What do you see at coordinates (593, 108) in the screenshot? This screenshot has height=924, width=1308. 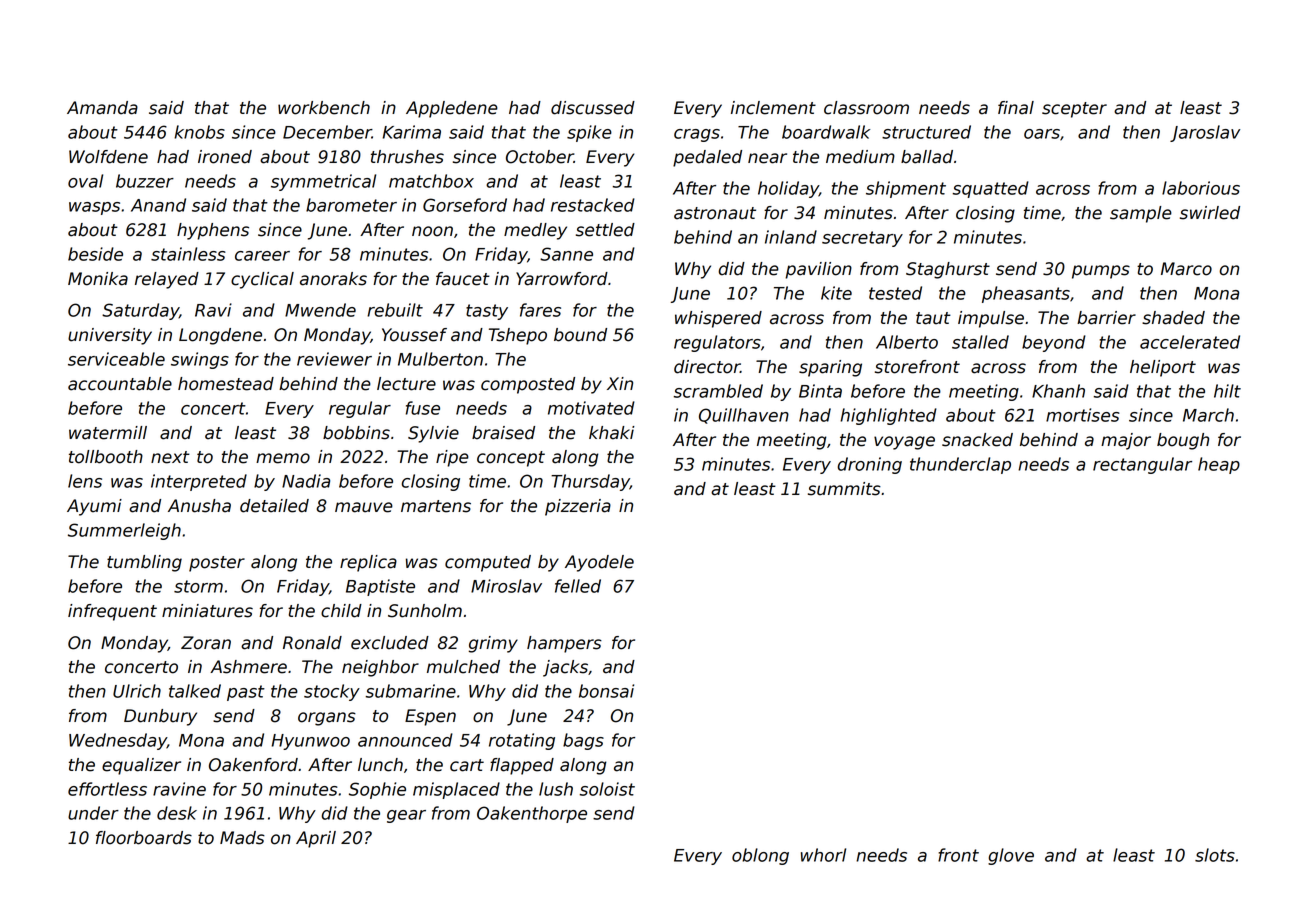 I see `discussed` at bounding box center [593, 108].
